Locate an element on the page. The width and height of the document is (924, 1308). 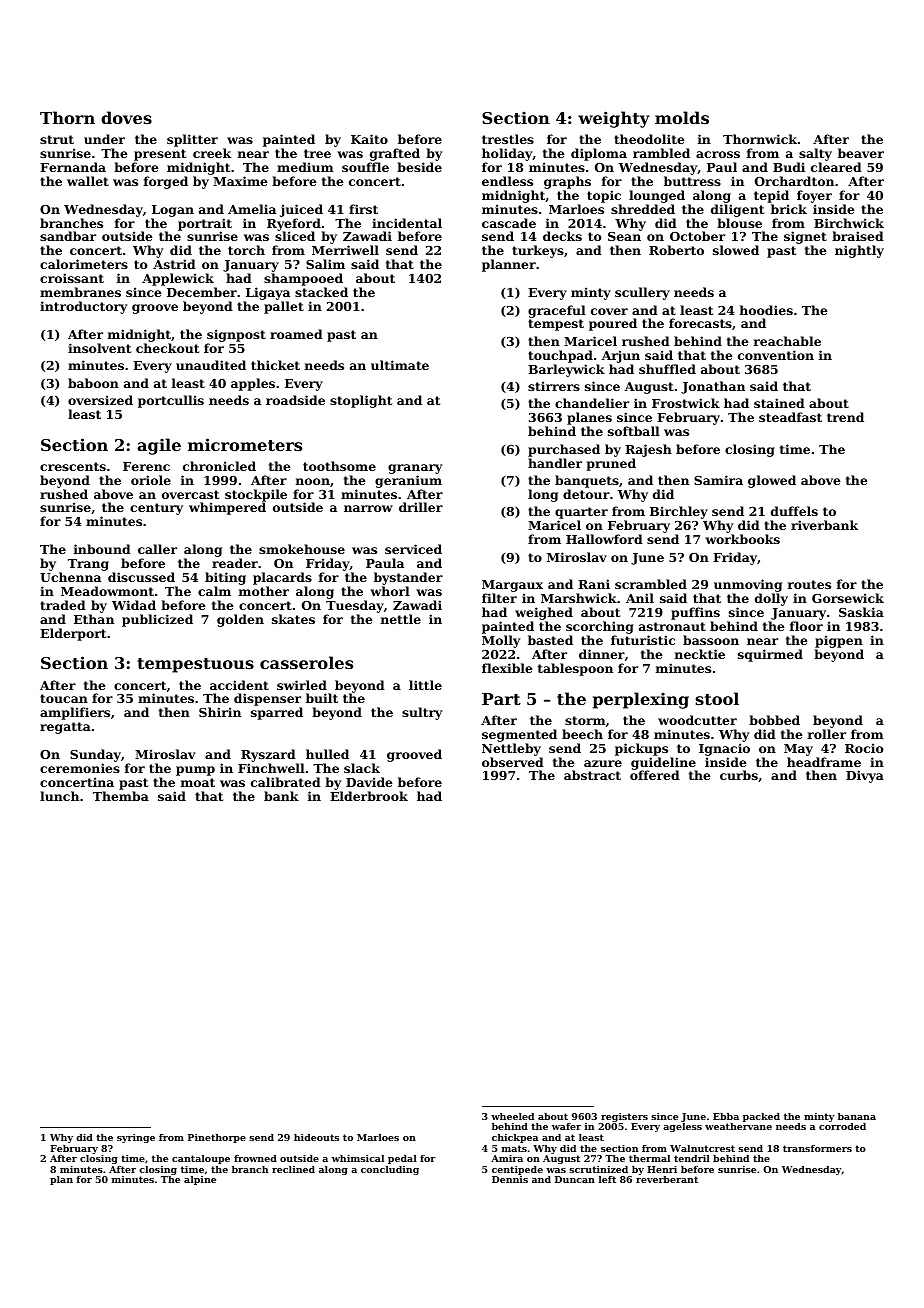
stained is located at coordinates (779, 403).
